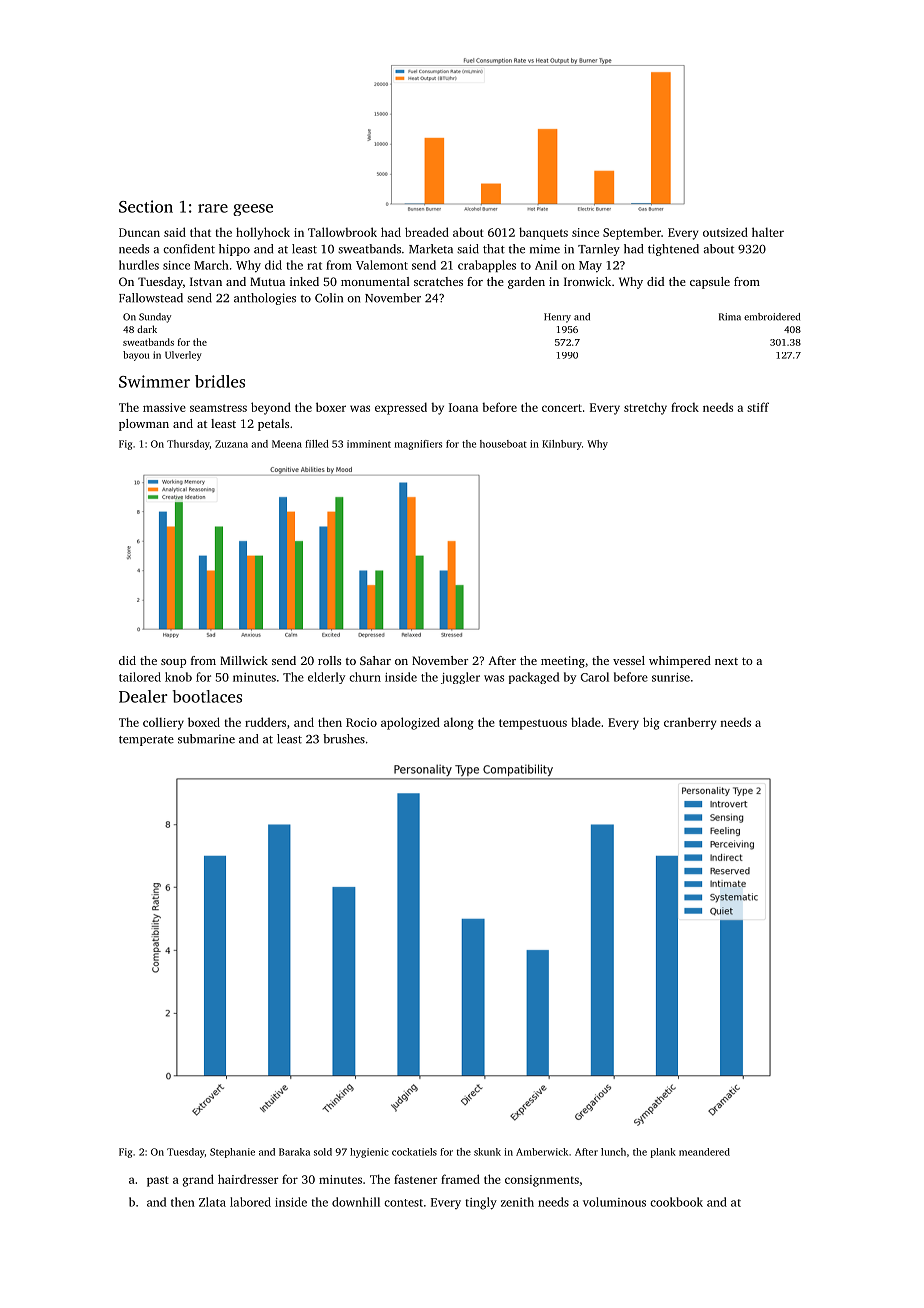 This screenshot has height=1308, width=924. I want to click on submarine, so click(206, 739).
